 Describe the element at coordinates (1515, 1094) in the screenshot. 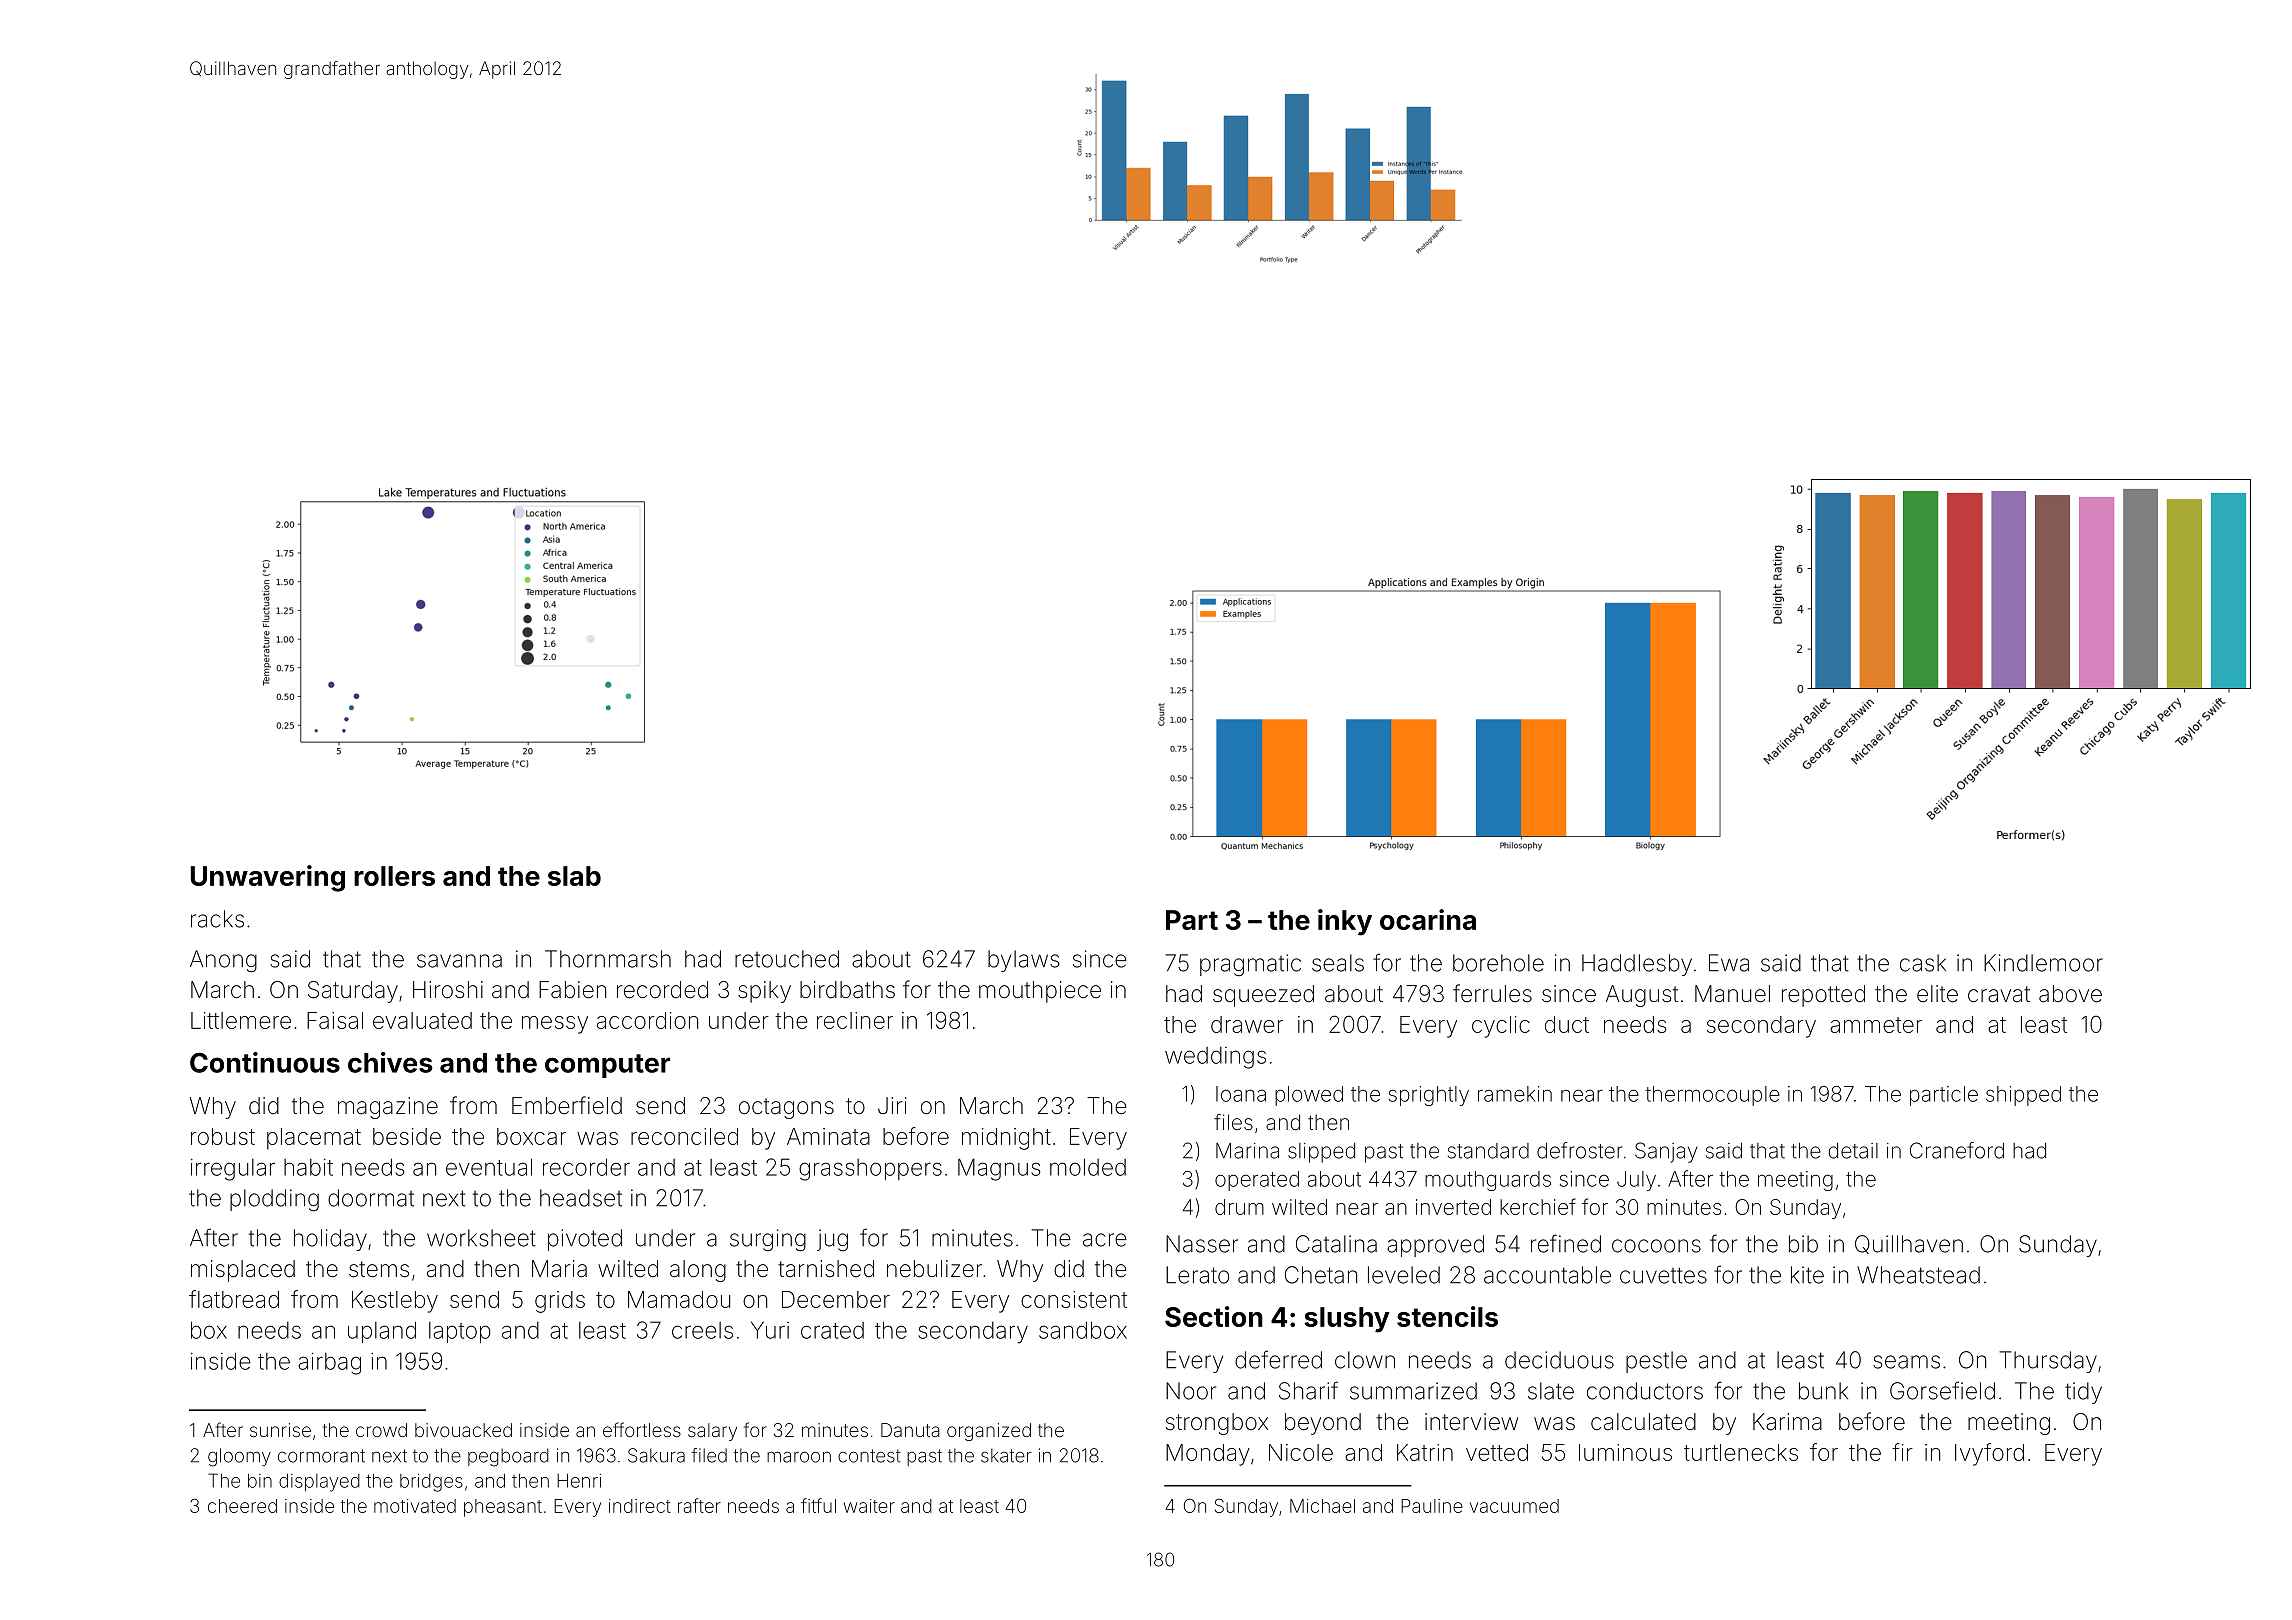

I see `ramekin` at that location.
